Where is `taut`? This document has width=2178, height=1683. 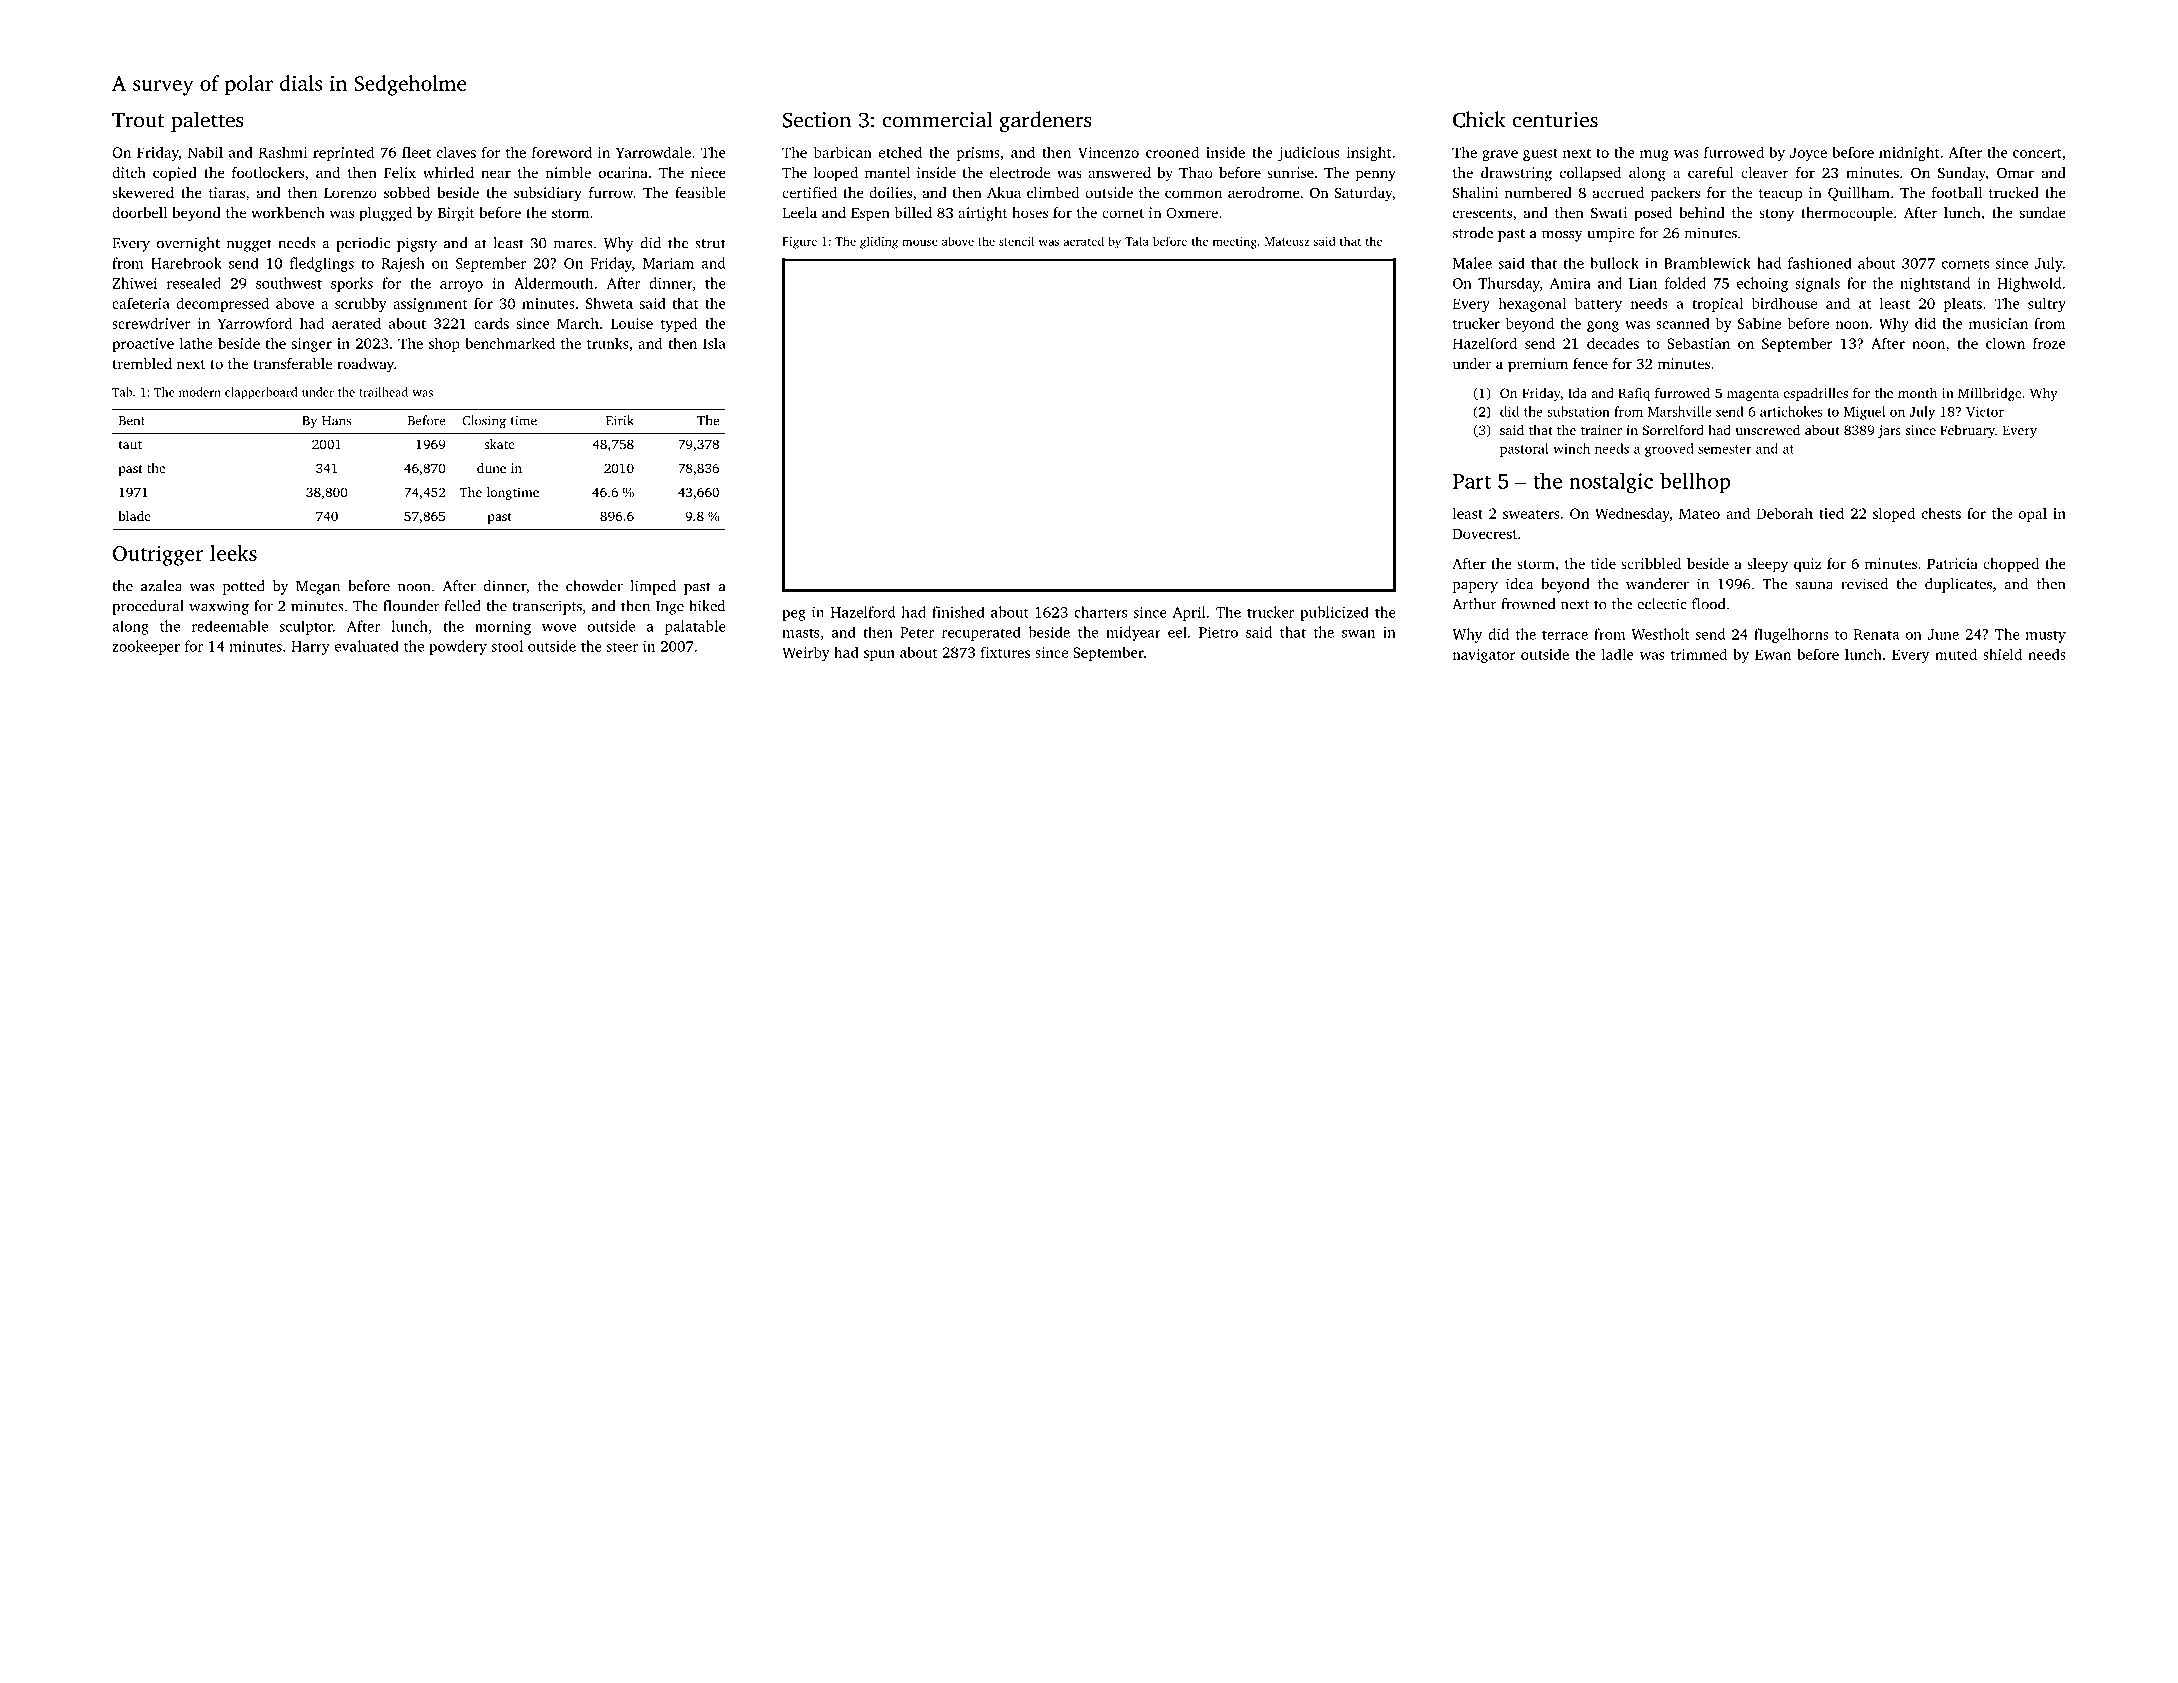 taut is located at coordinates (130, 445).
